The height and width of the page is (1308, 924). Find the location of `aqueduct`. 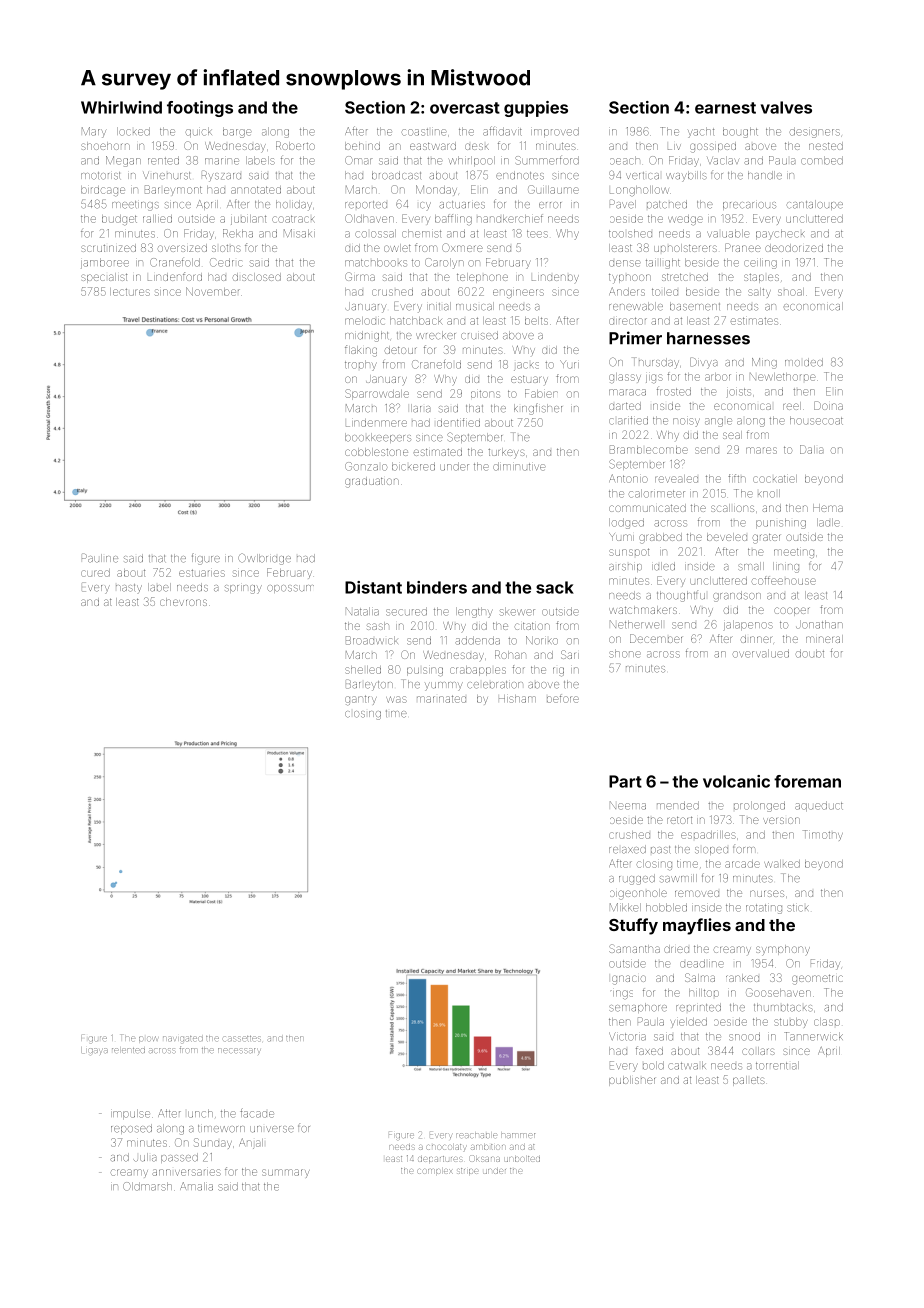

aqueduct is located at coordinates (819, 806).
